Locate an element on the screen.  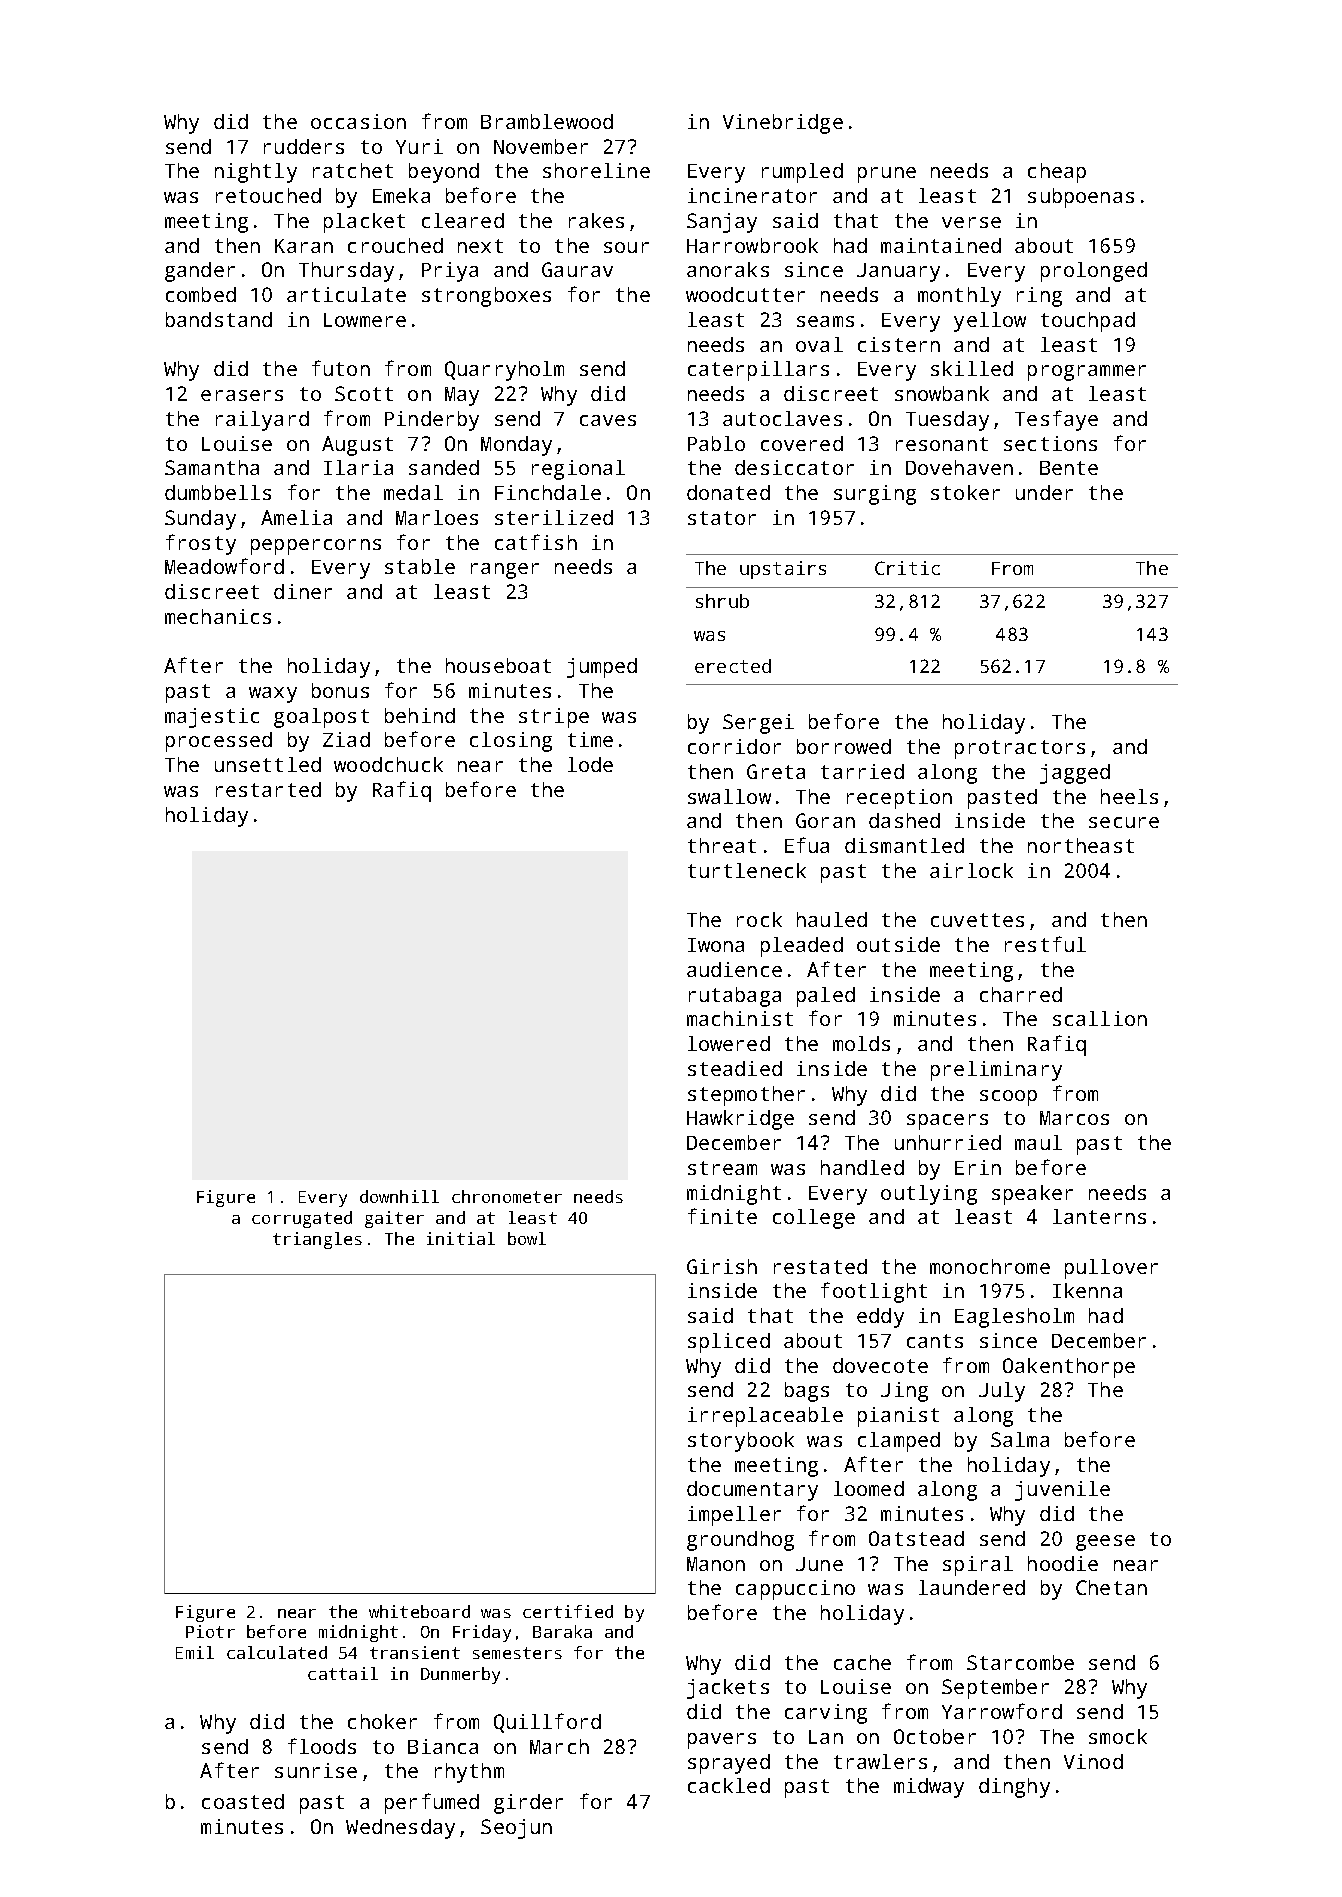
restarted is located at coordinates (268, 789).
